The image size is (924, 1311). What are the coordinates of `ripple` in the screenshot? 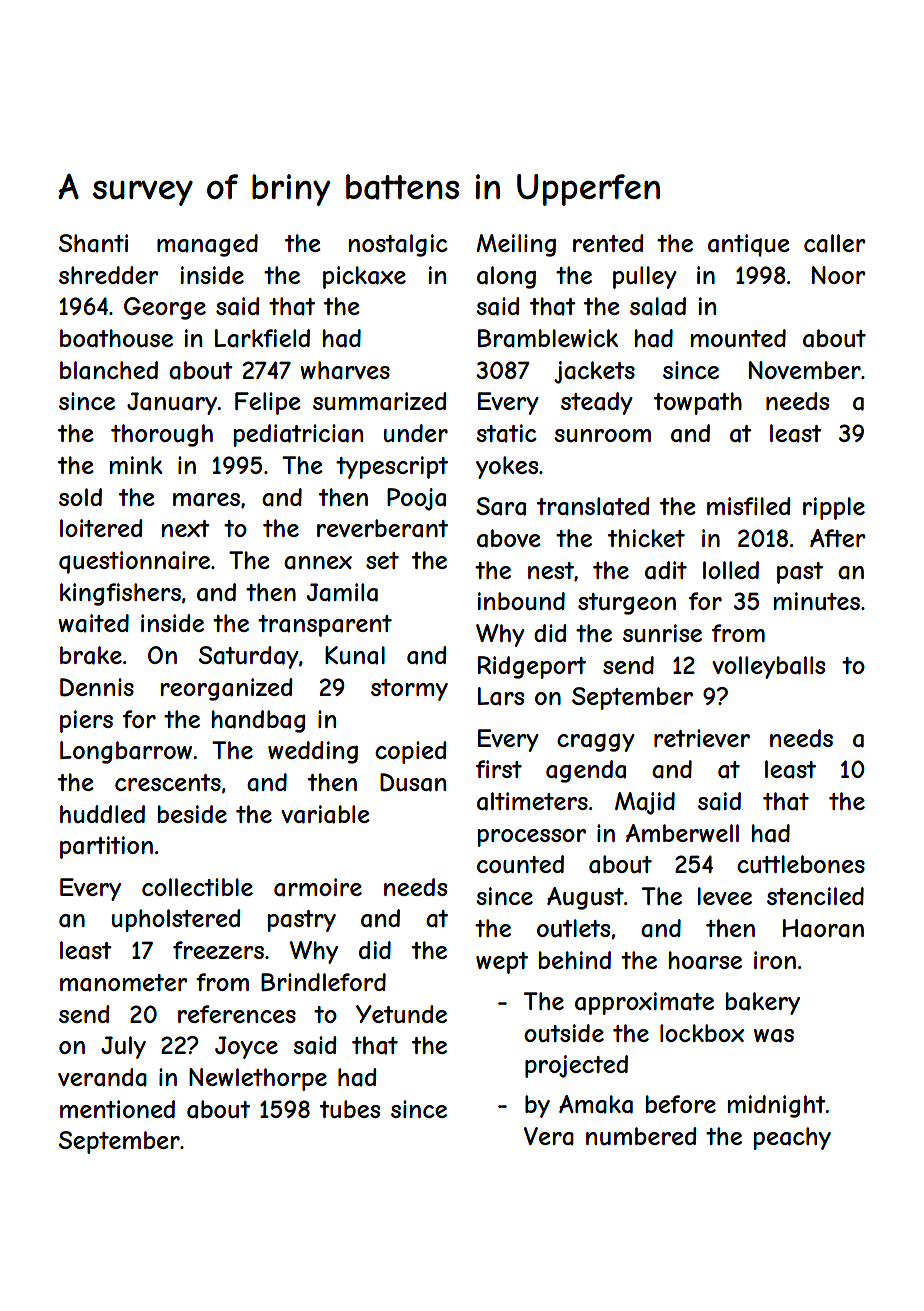 It's located at (834, 508).
